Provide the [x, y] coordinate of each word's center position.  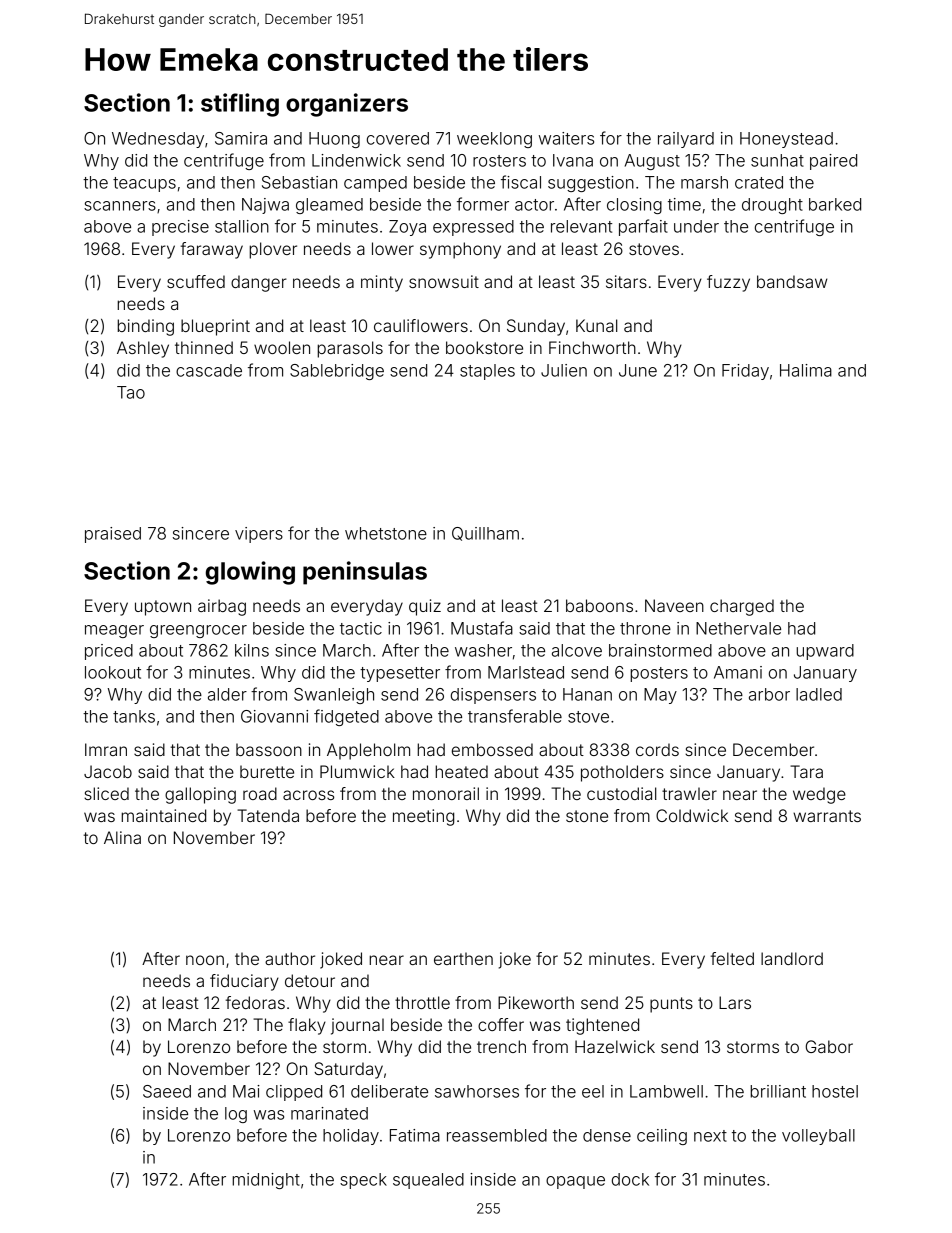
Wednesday [158, 140]
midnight [266, 1181]
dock [630, 1179]
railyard [686, 140]
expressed [473, 228]
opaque [575, 1182]
